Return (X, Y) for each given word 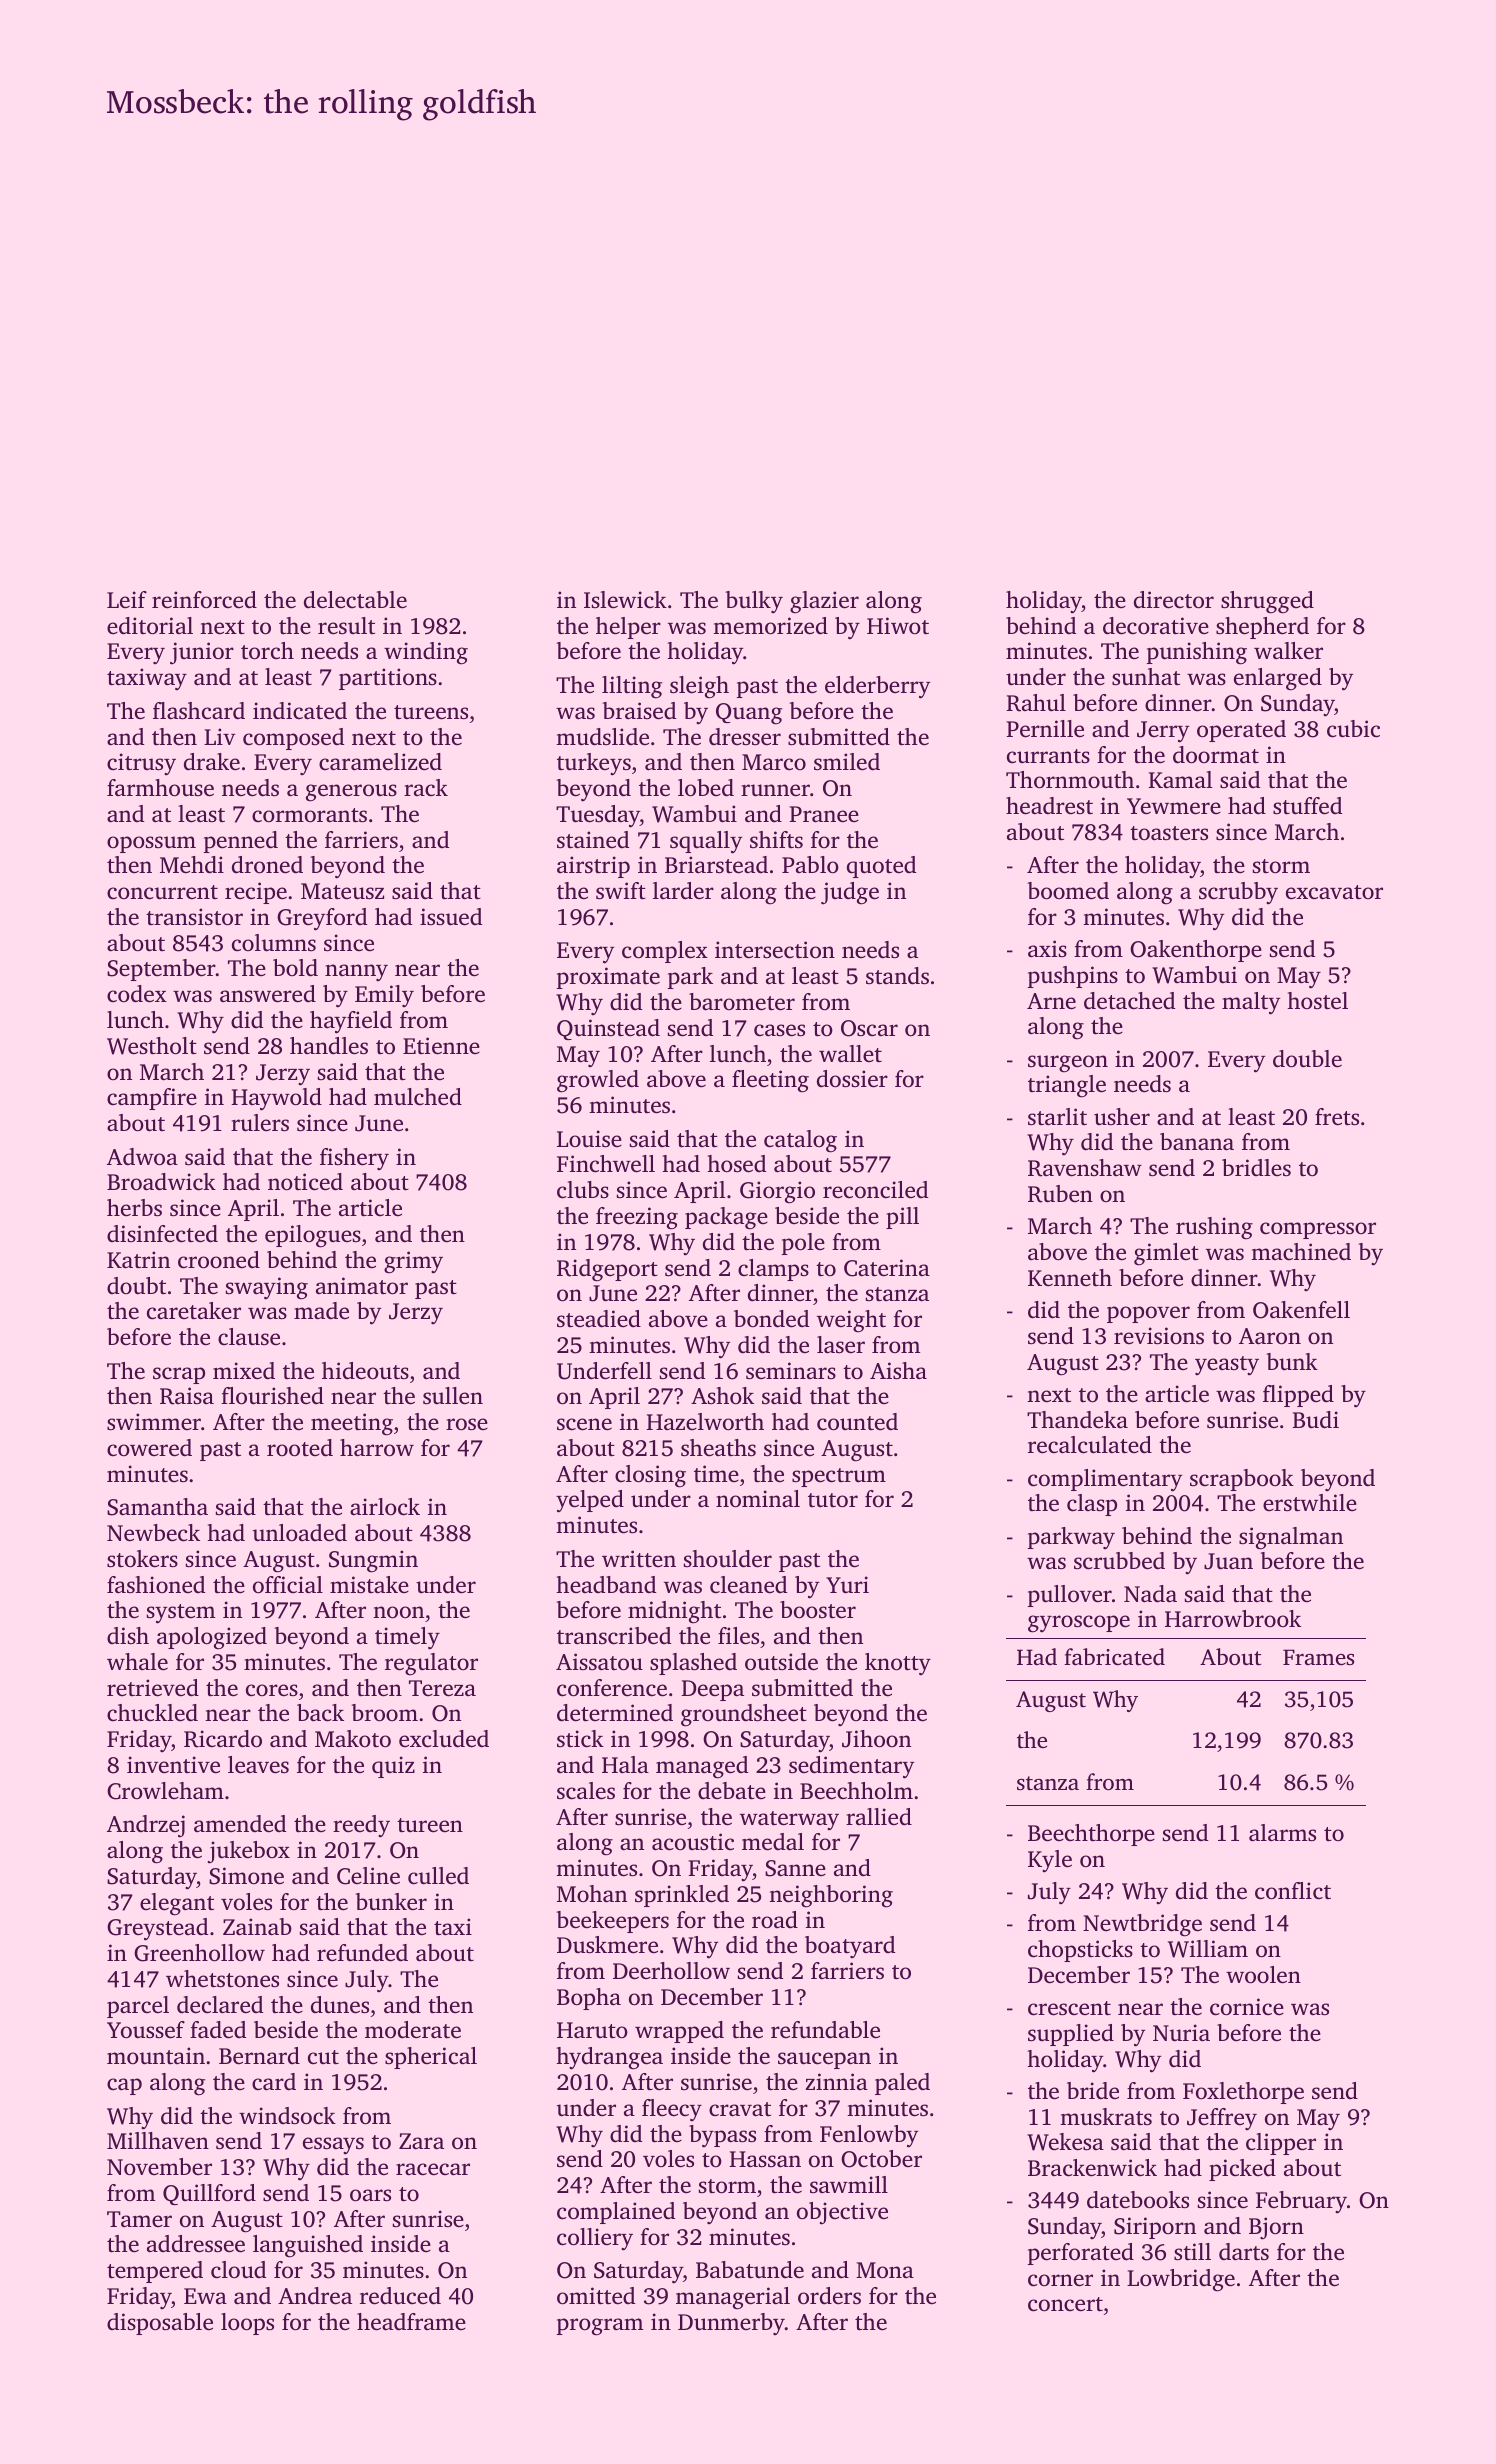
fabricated (1114, 1657)
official (288, 1584)
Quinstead (608, 1029)
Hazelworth (705, 1421)
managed (702, 1767)
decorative (1156, 626)
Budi (1315, 1420)
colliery (595, 2239)
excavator (1334, 892)
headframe (411, 2322)
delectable (355, 600)
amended (240, 1824)
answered (268, 994)
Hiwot (898, 625)
